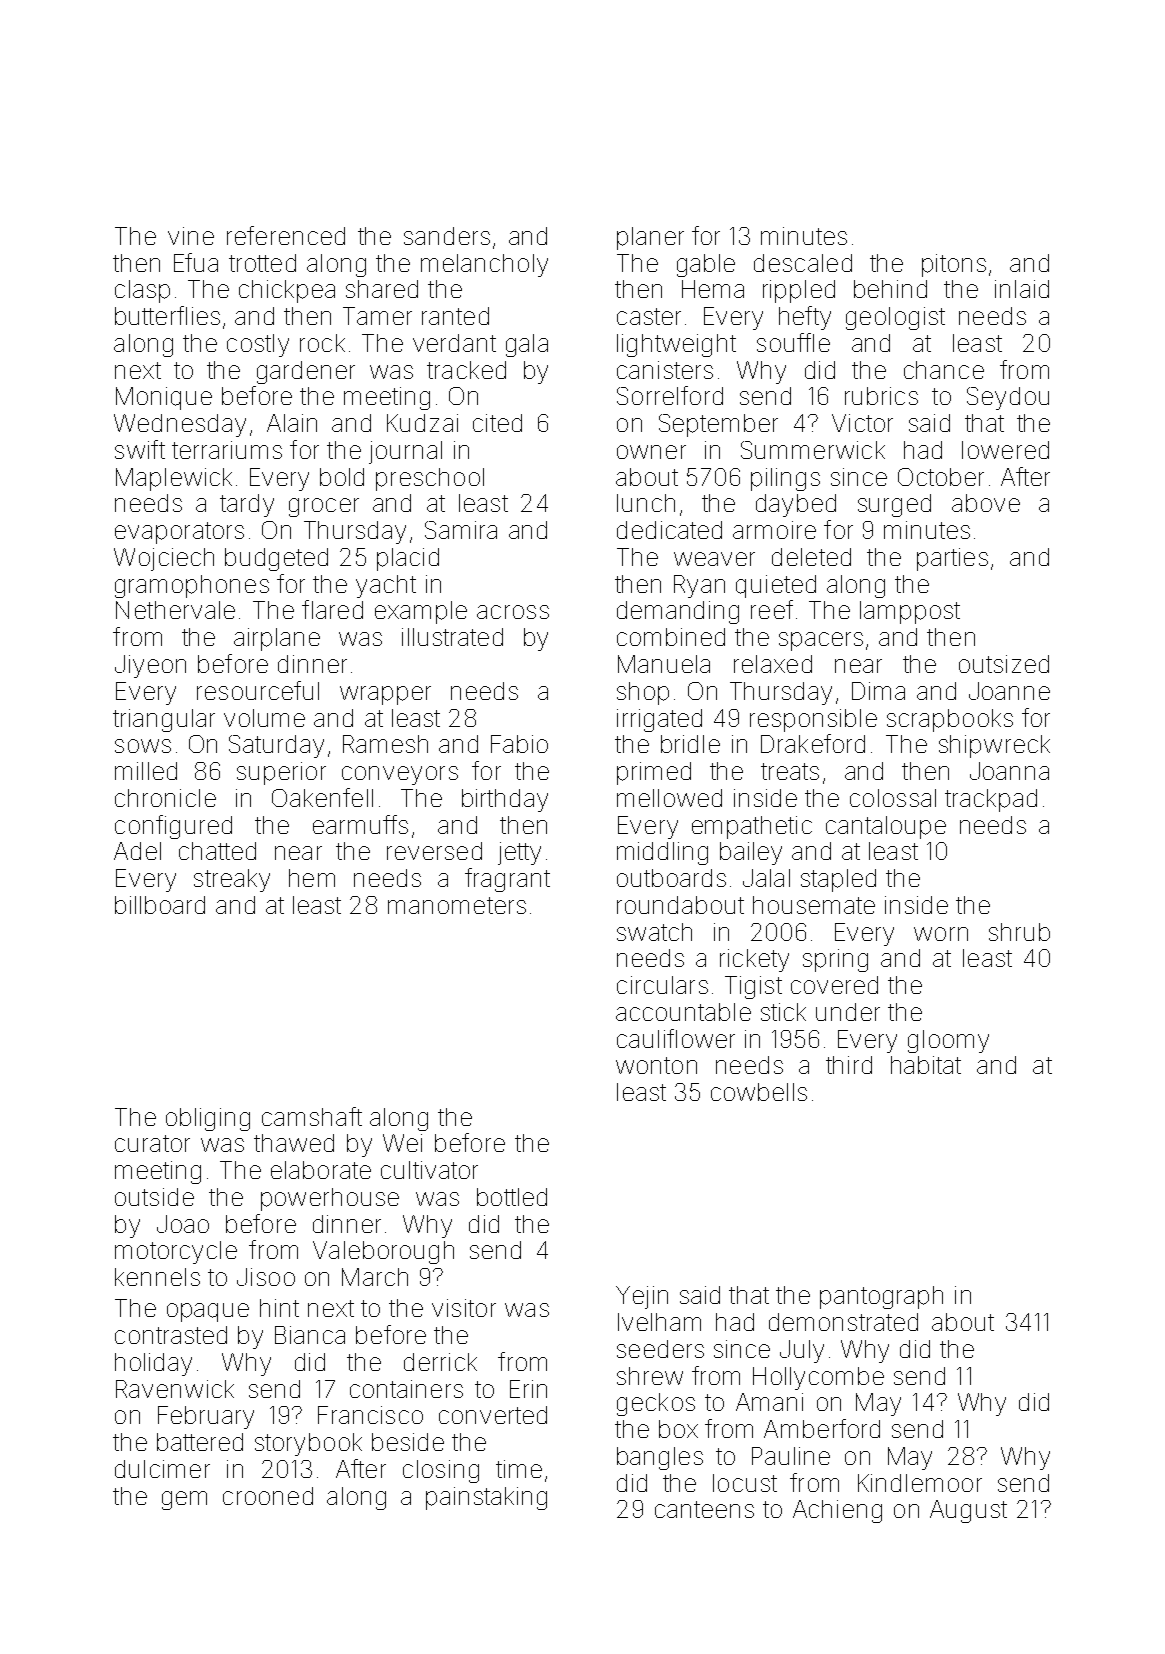 The width and height of the screenshot is (1165, 1654). I want to click on illustrated, so click(452, 637).
